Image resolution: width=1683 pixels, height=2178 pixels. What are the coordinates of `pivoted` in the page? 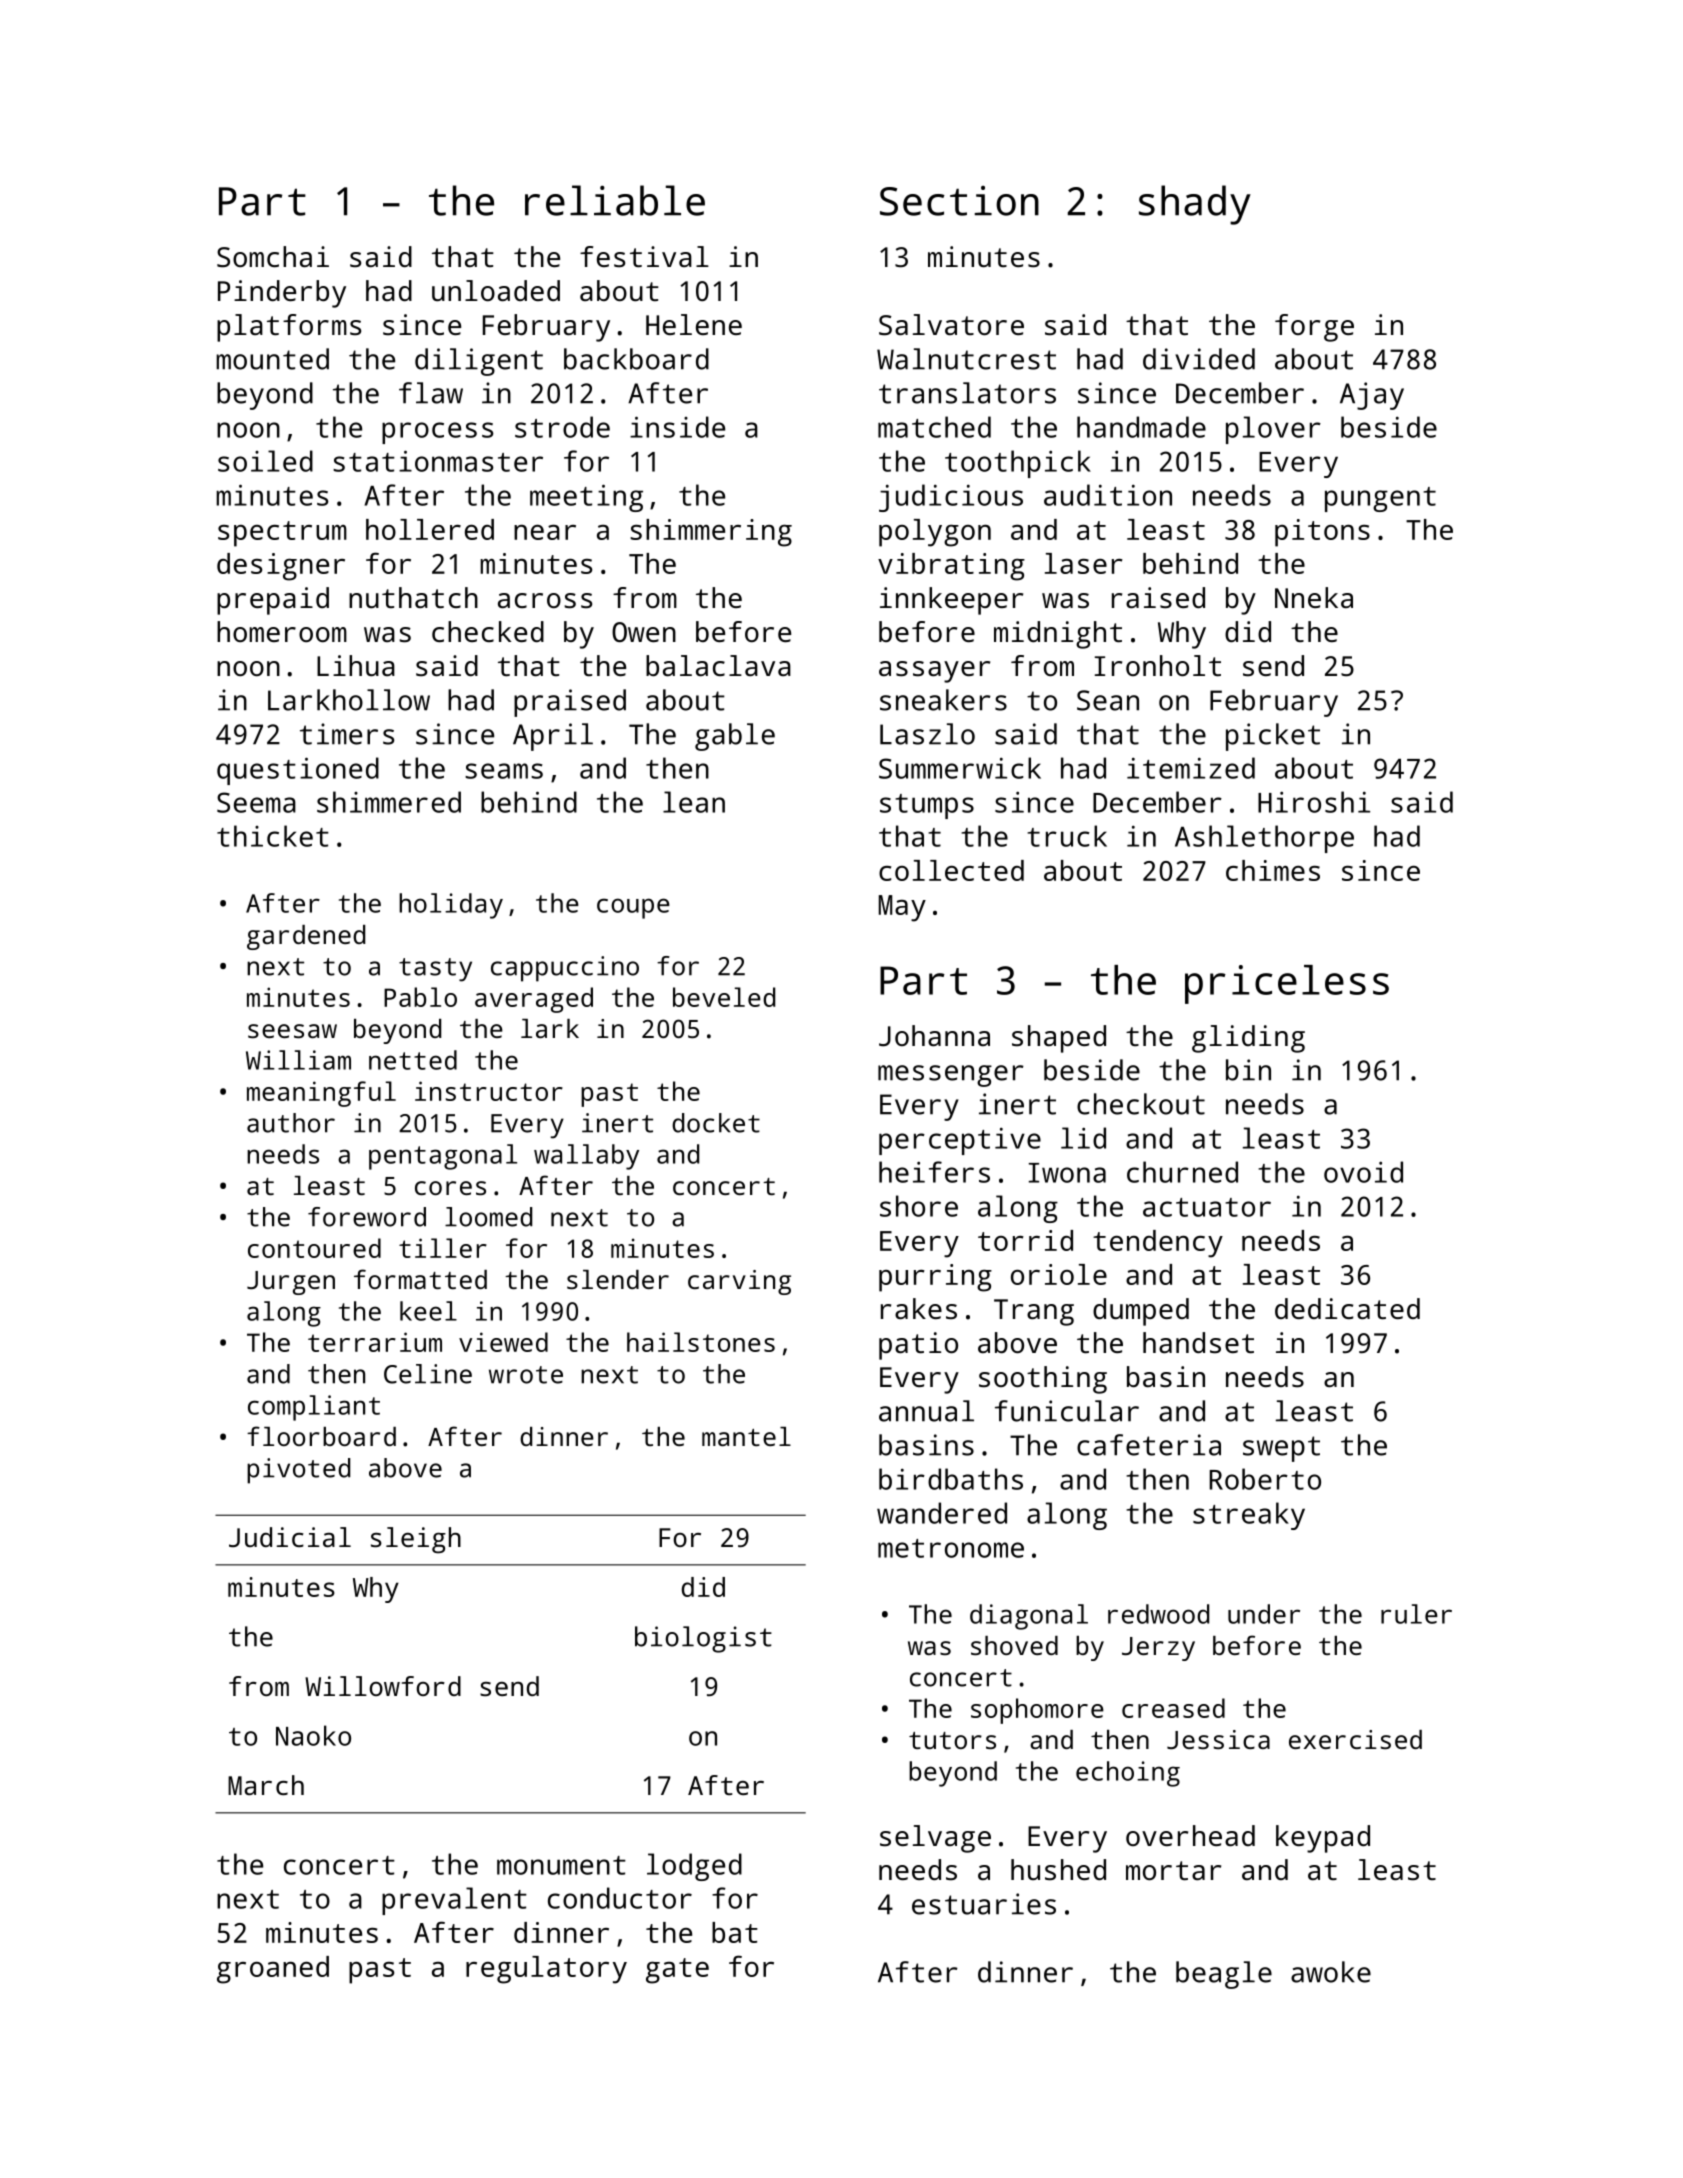 It's located at (298, 1471).
